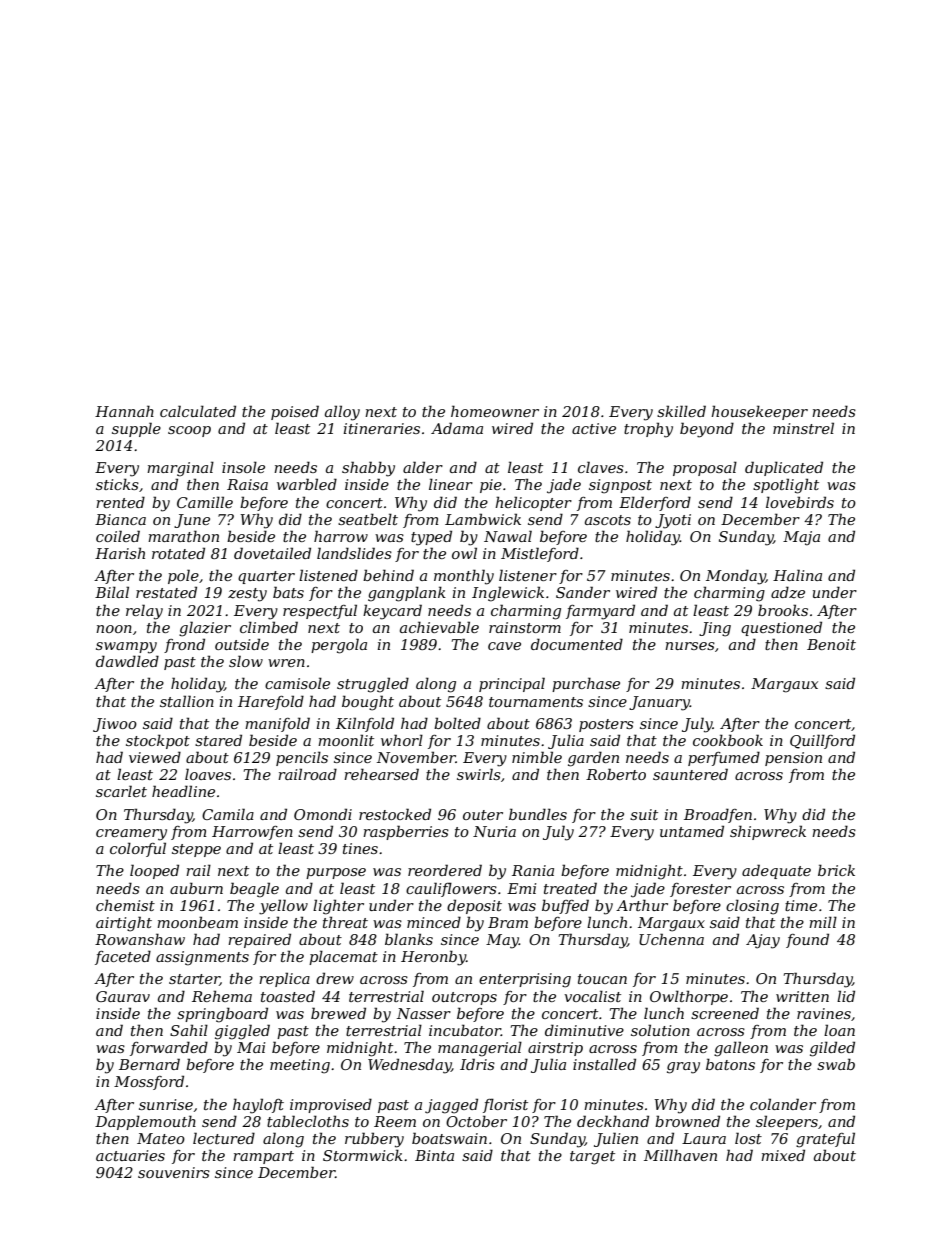  I want to click on housekeeper, so click(759, 412).
